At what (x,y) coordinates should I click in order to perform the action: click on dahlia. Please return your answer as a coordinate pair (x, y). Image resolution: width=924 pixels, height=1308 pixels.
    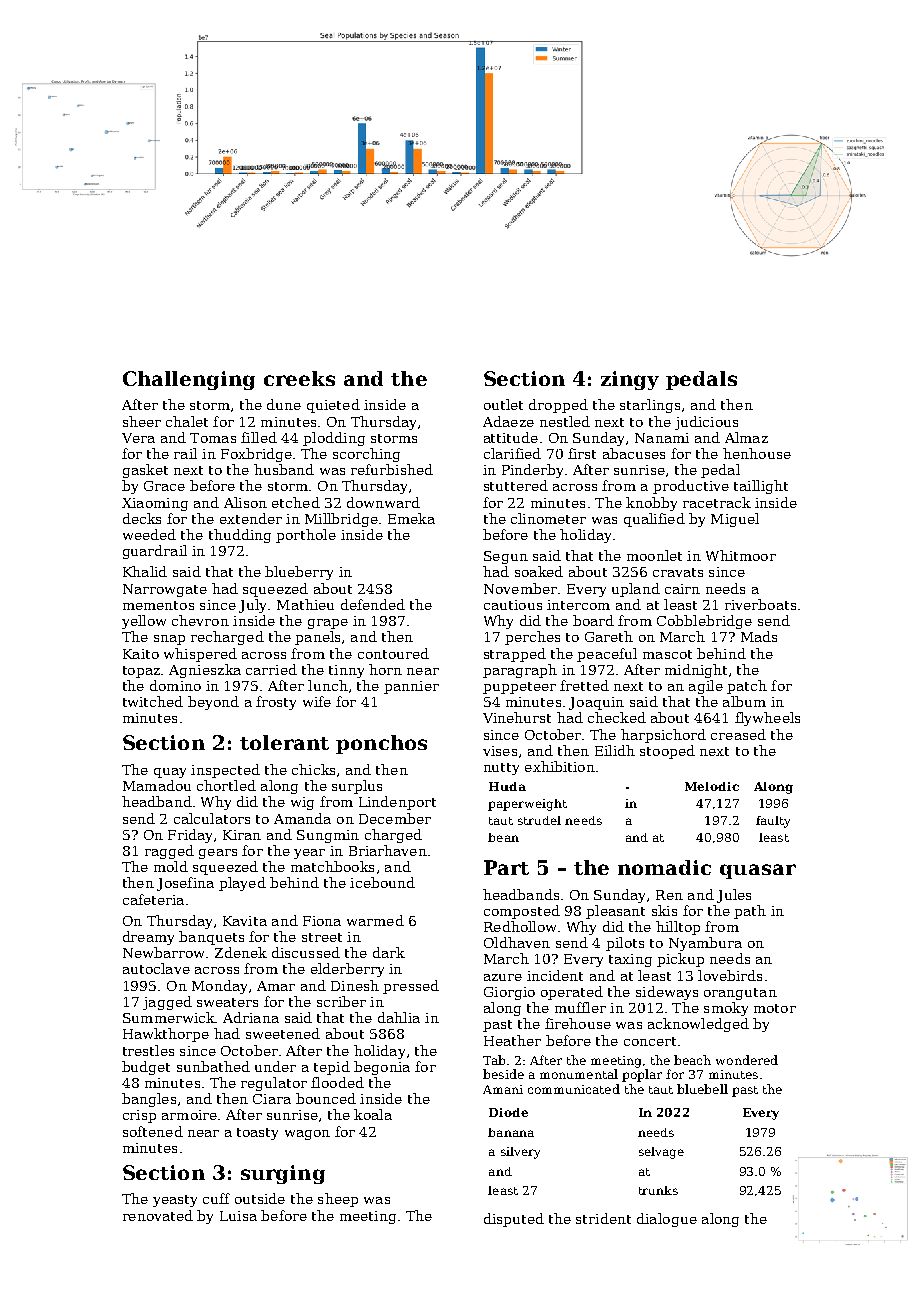
    Looking at the image, I should click on (399, 1017).
